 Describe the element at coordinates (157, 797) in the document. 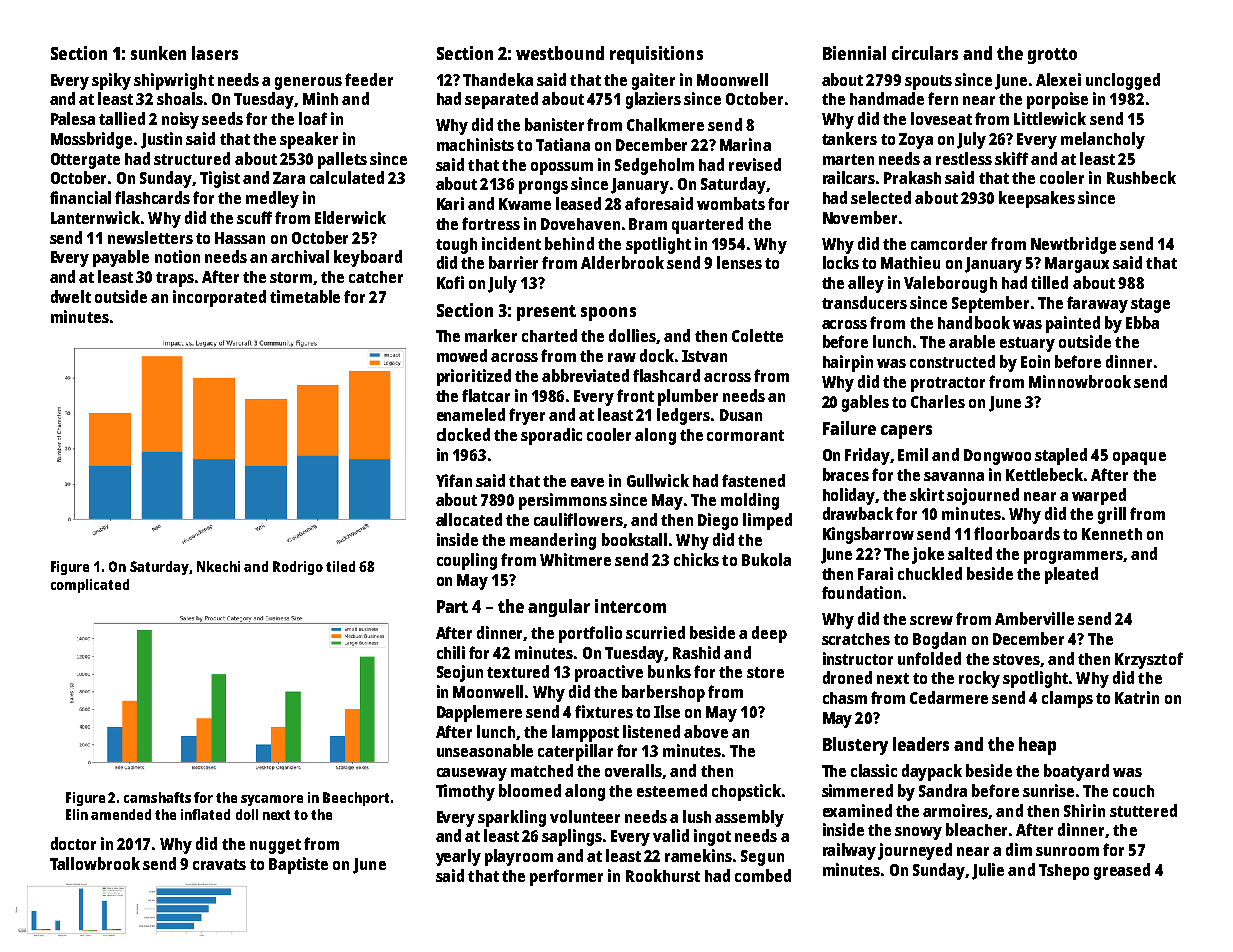

I see `camshafts` at that location.
